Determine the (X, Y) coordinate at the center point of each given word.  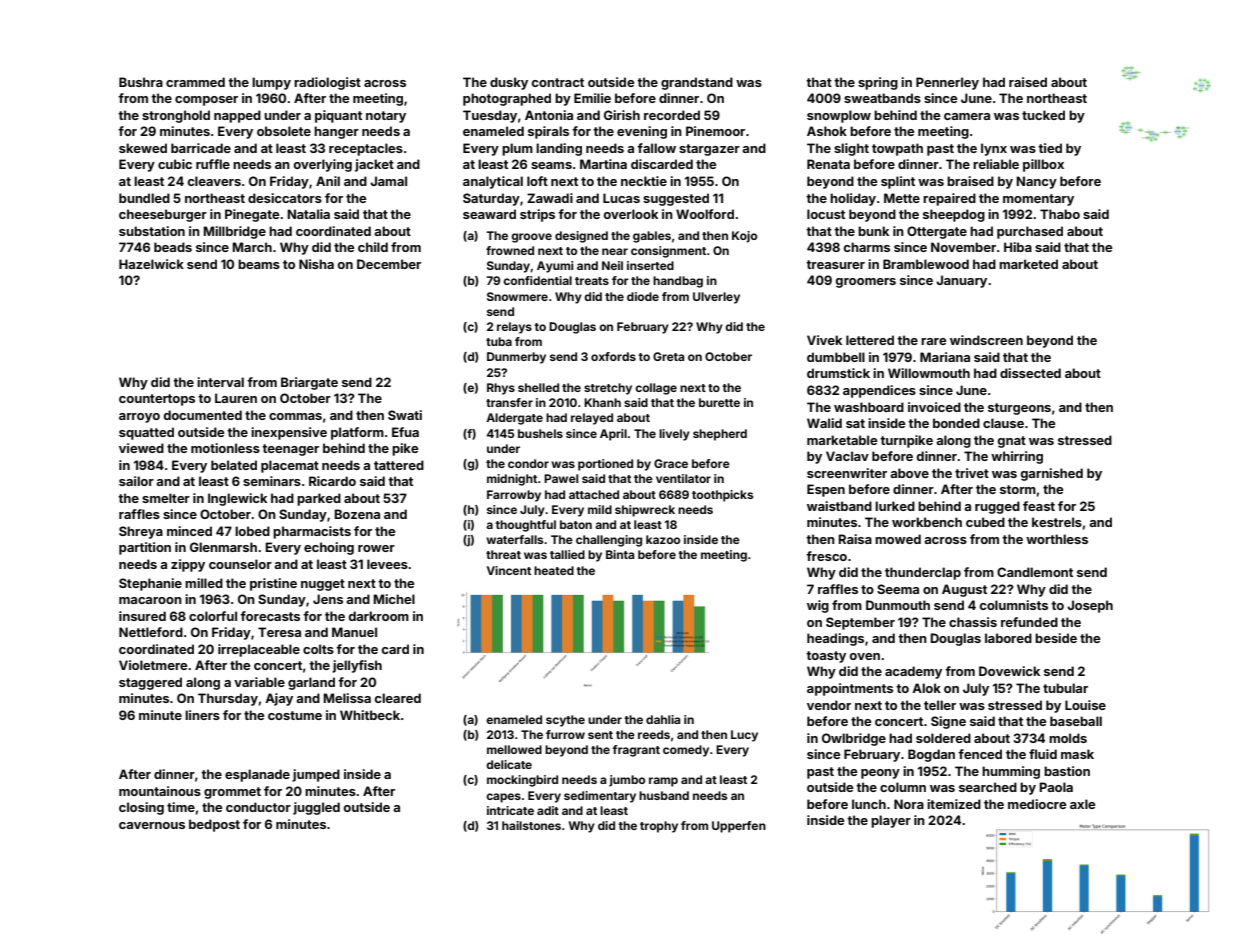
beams (259, 264)
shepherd (720, 435)
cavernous (152, 825)
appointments (850, 689)
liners (202, 715)
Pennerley (947, 83)
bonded (956, 423)
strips (537, 215)
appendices (879, 391)
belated (234, 465)
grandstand (697, 83)
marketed (1028, 264)
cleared (398, 698)
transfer (509, 402)
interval (220, 382)
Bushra (141, 82)
